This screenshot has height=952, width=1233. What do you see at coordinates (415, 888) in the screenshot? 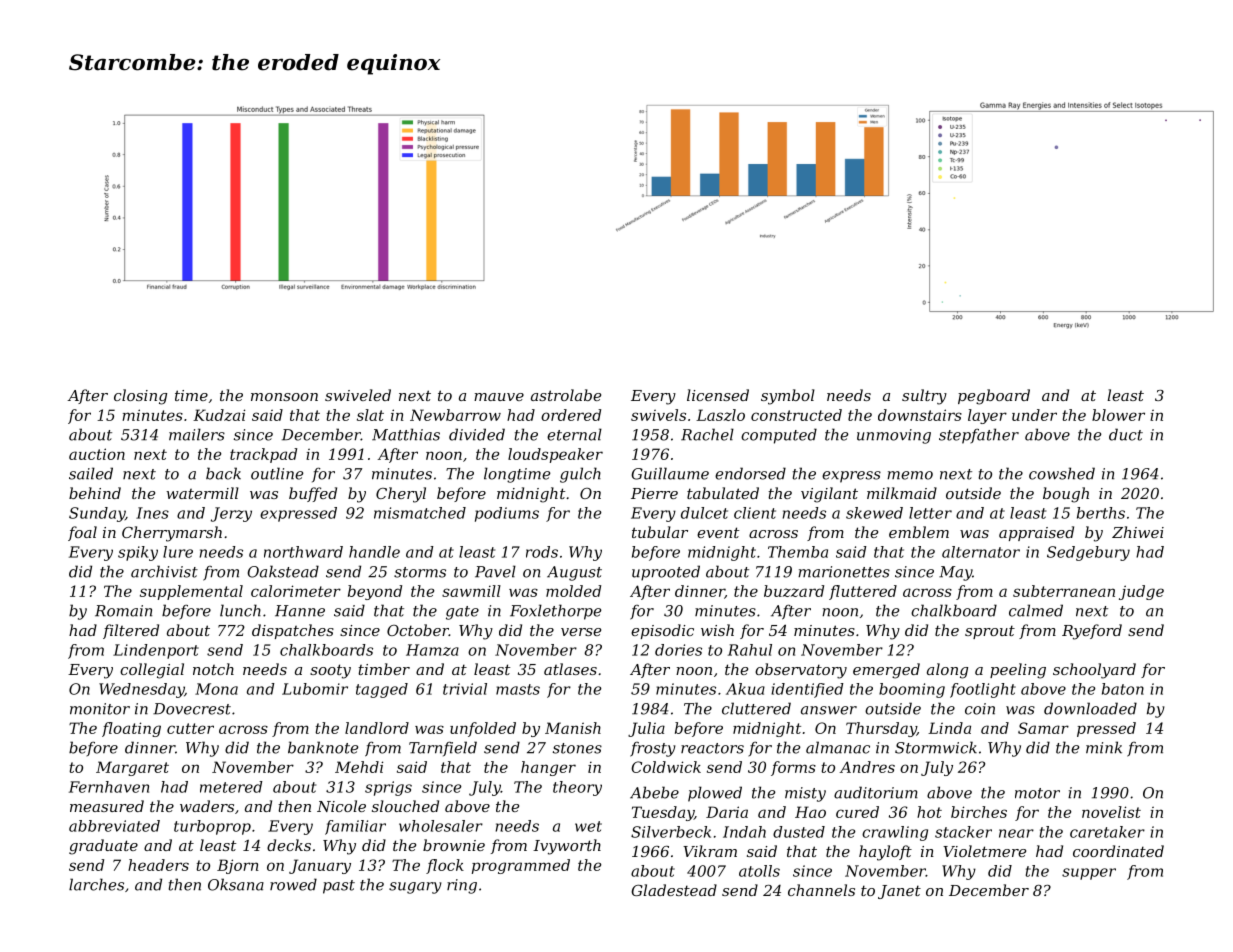
I see `sugary` at bounding box center [415, 888].
